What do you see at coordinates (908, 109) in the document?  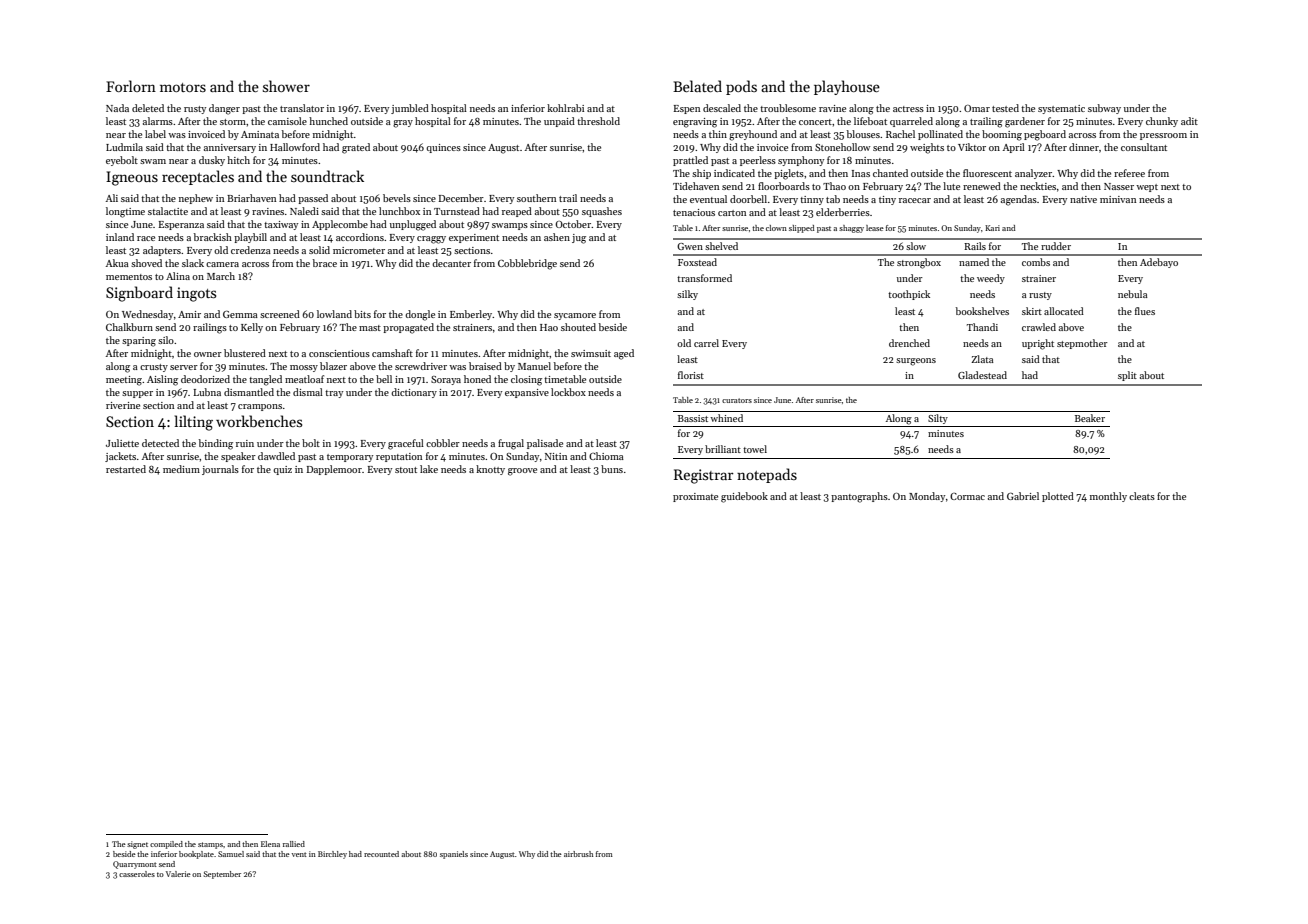 I see `actress` at bounding box center [908, 109].
